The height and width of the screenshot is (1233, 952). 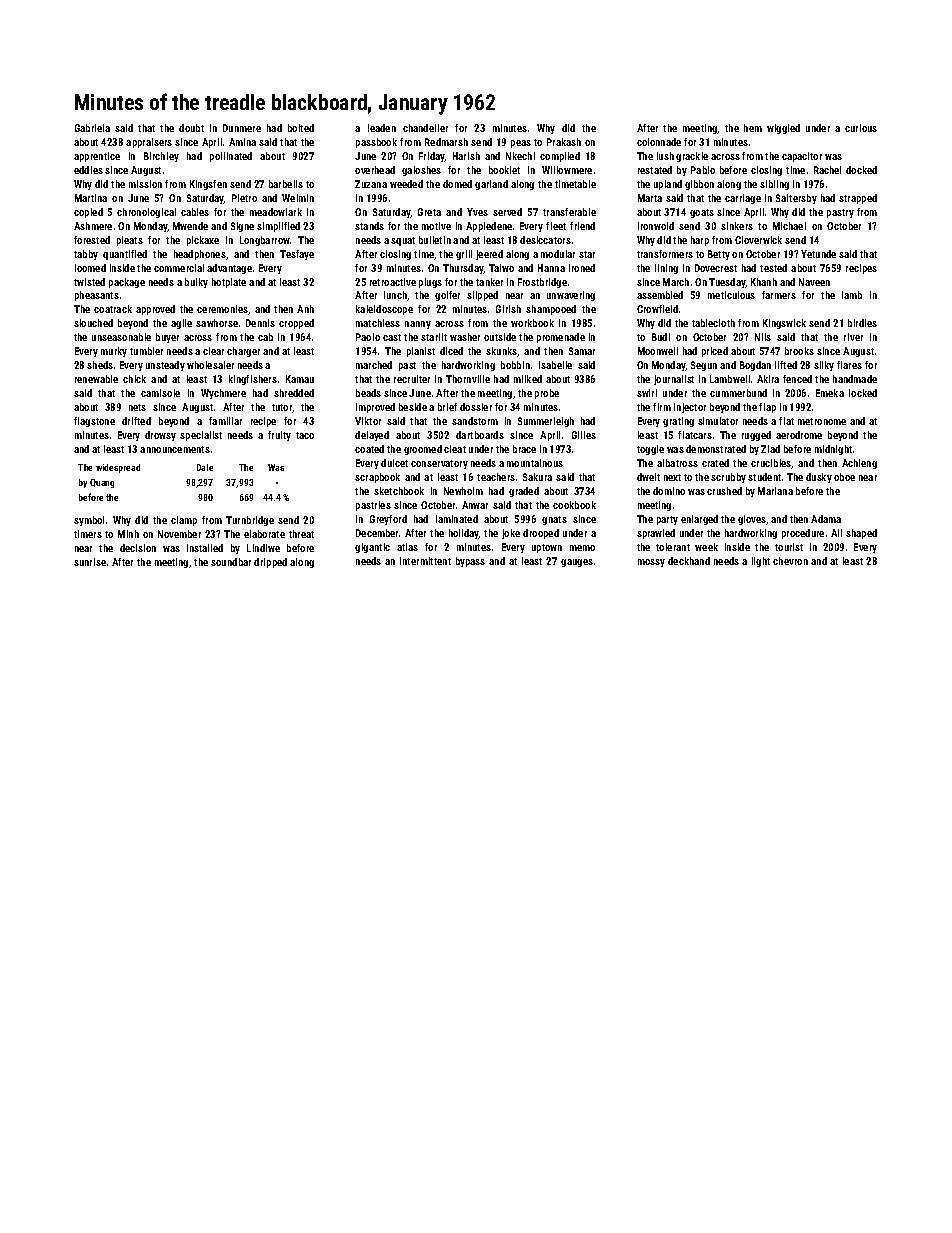 What do you see at coordinates (482, 296) in the screenshot?
I see `slipped` at bounding box center [482, 296].
